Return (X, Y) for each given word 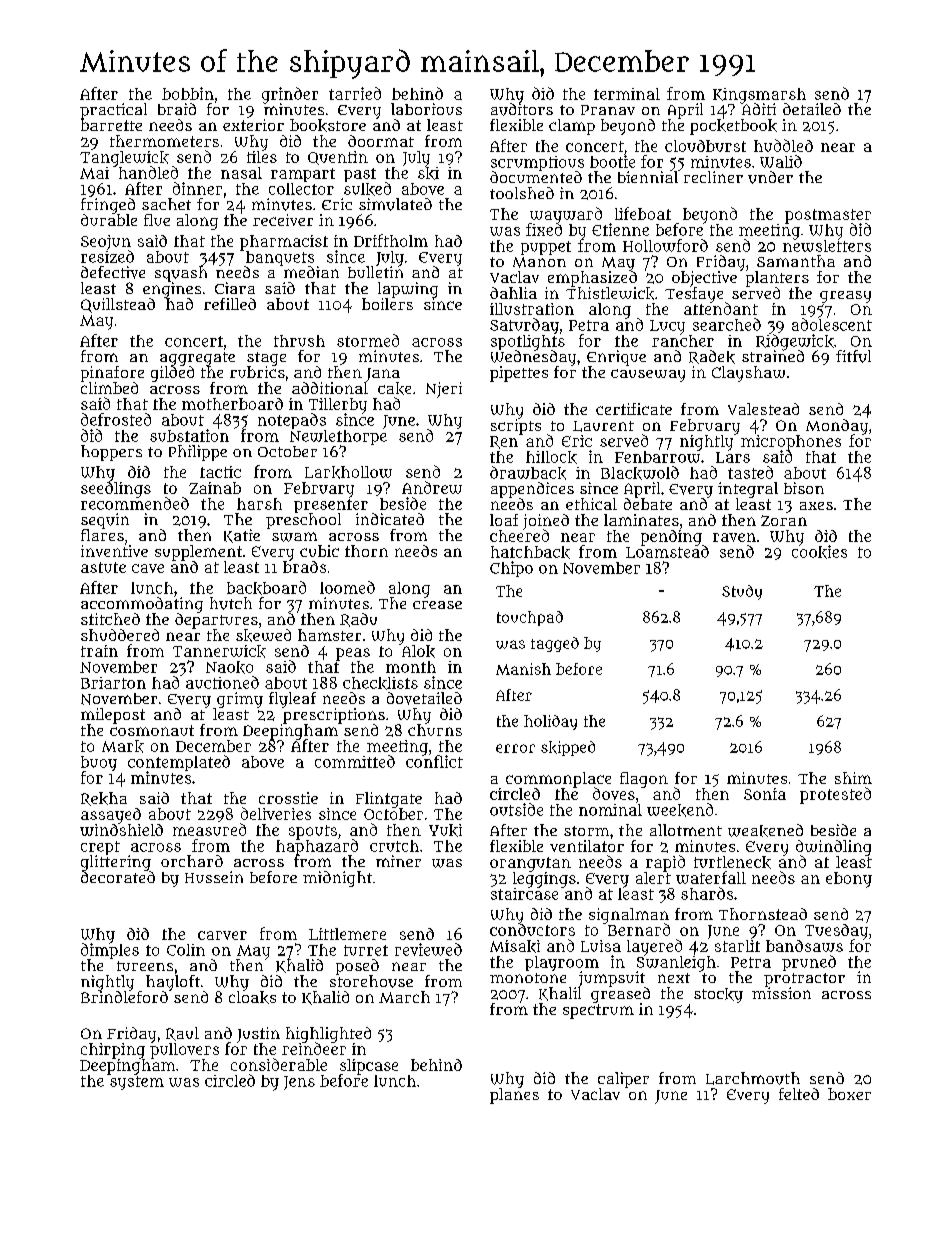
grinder (290, 95)
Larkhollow (348, 472)
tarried (355, 93)
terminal (627, 94)
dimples (110, 951)
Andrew (432, 487)
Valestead (763, 409)
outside (516, 809)
